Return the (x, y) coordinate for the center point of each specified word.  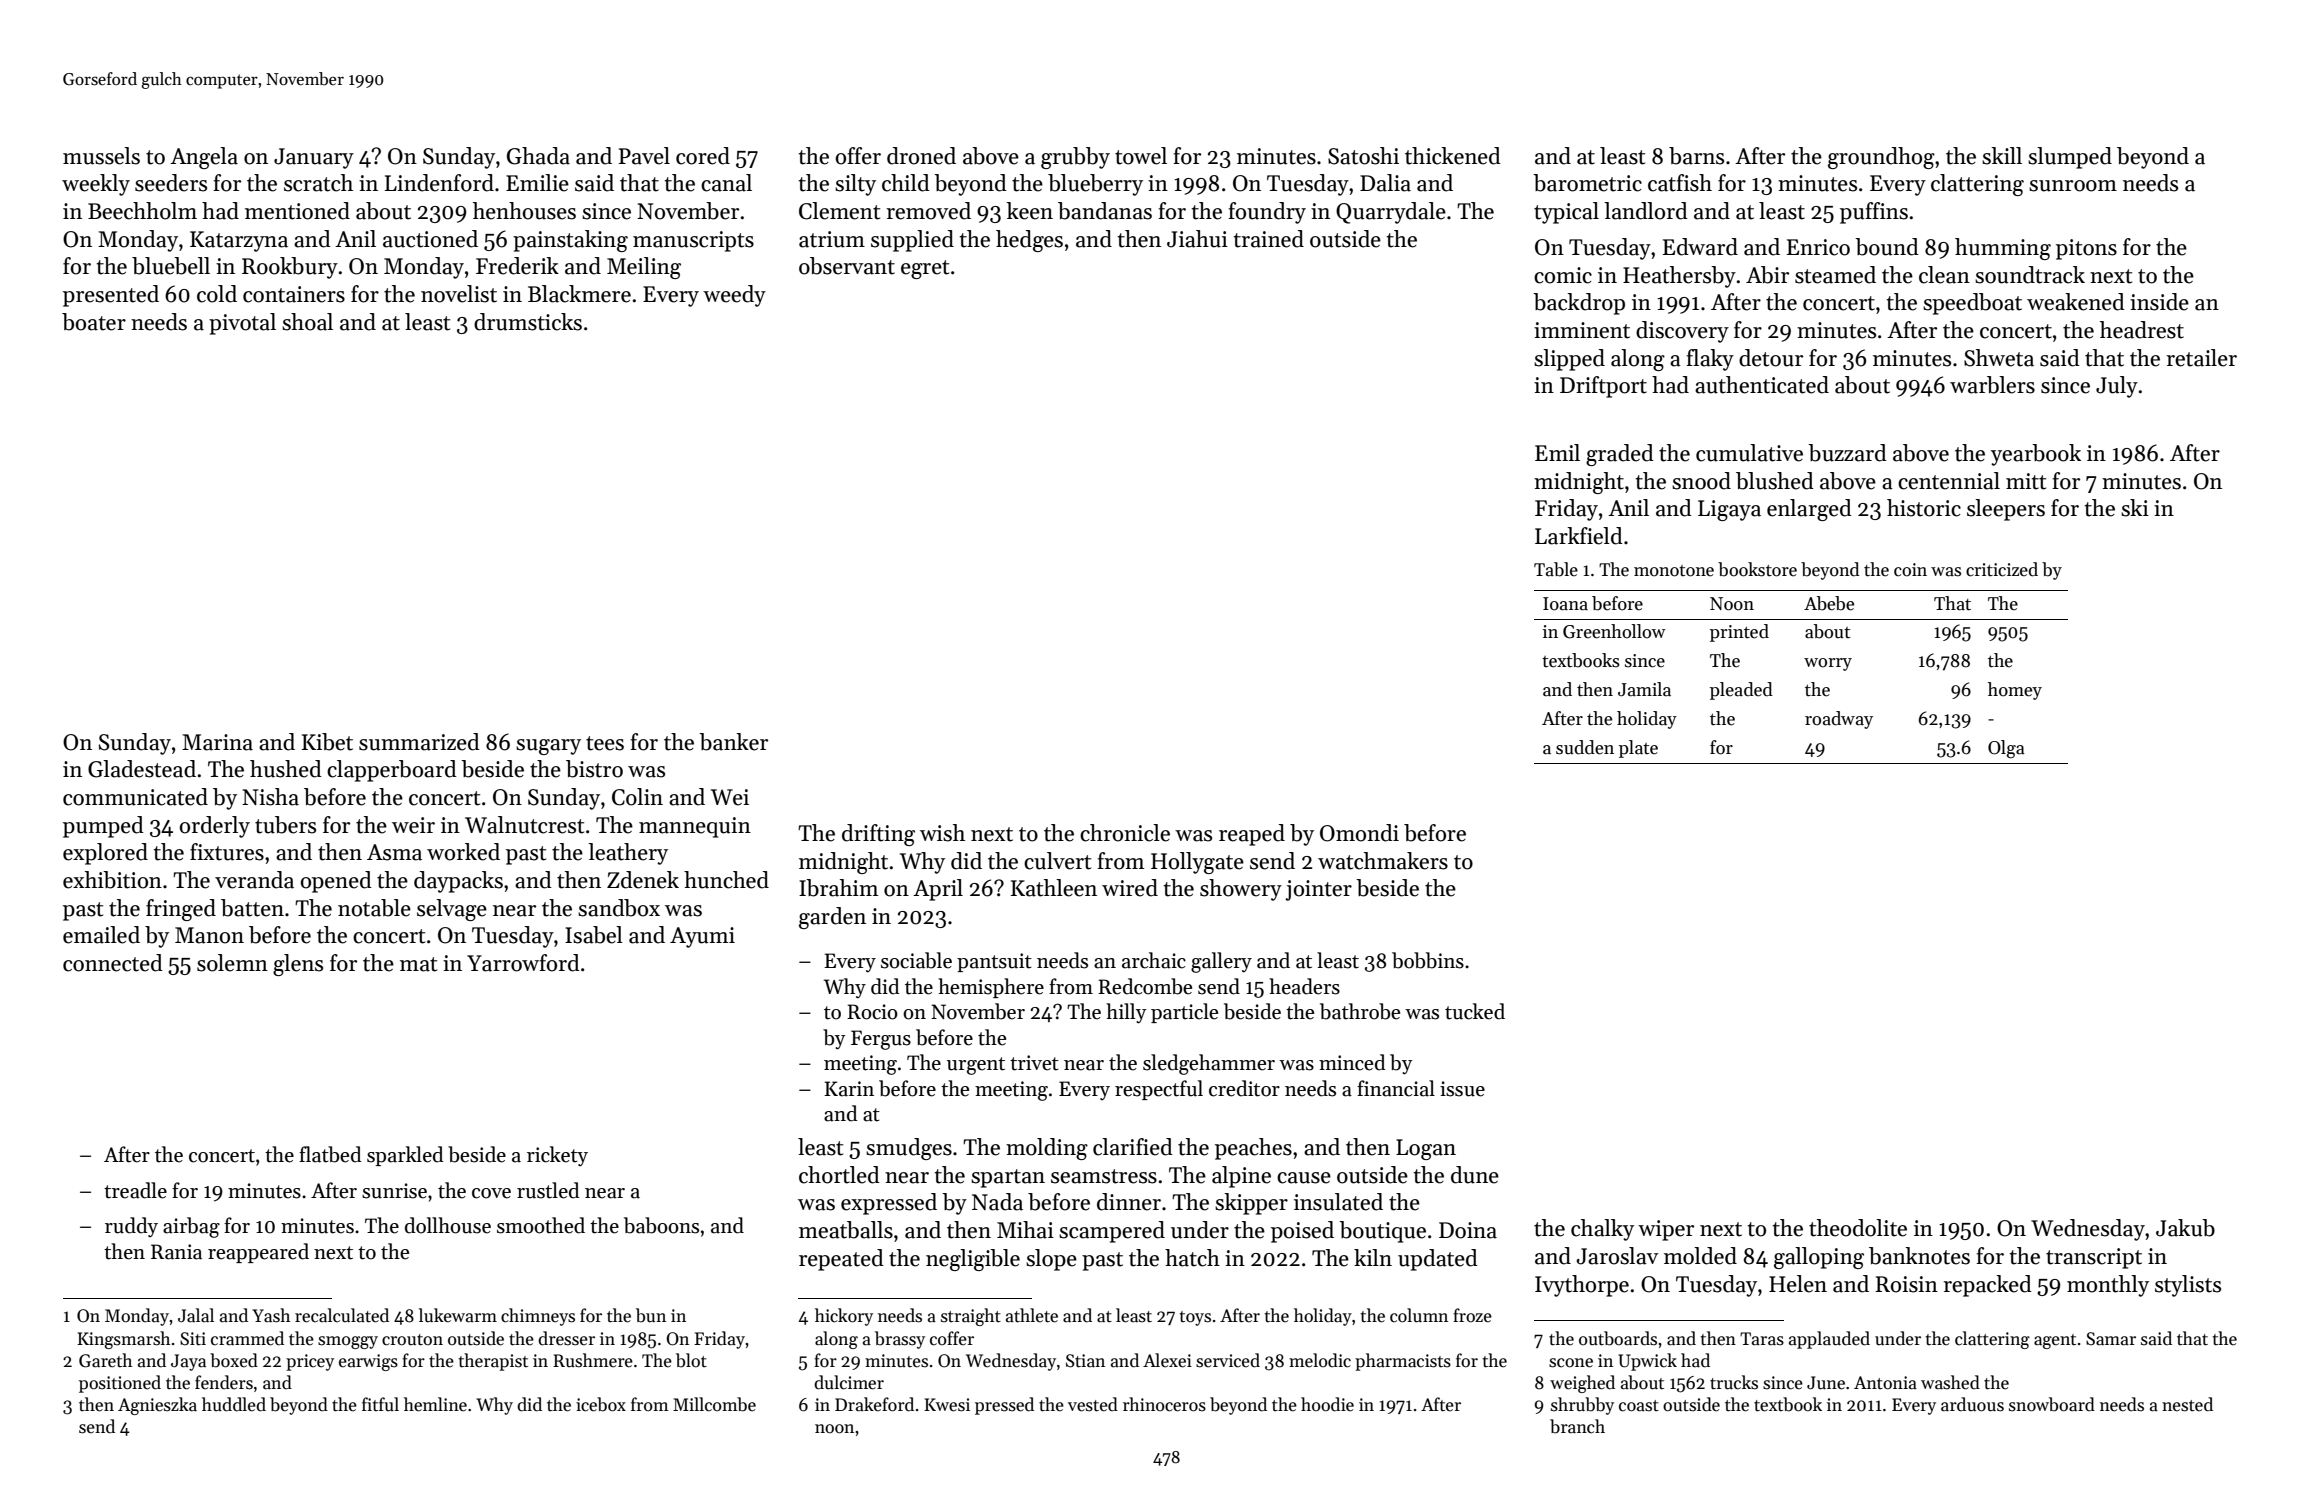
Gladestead (142, 769)
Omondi (1359, 833)
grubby (1075, 158)
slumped (2070, 158)
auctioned (430, 239)
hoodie (1327, 1404)
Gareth (105, 1360)
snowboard (2052, 1404)
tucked (1475, 1011)
